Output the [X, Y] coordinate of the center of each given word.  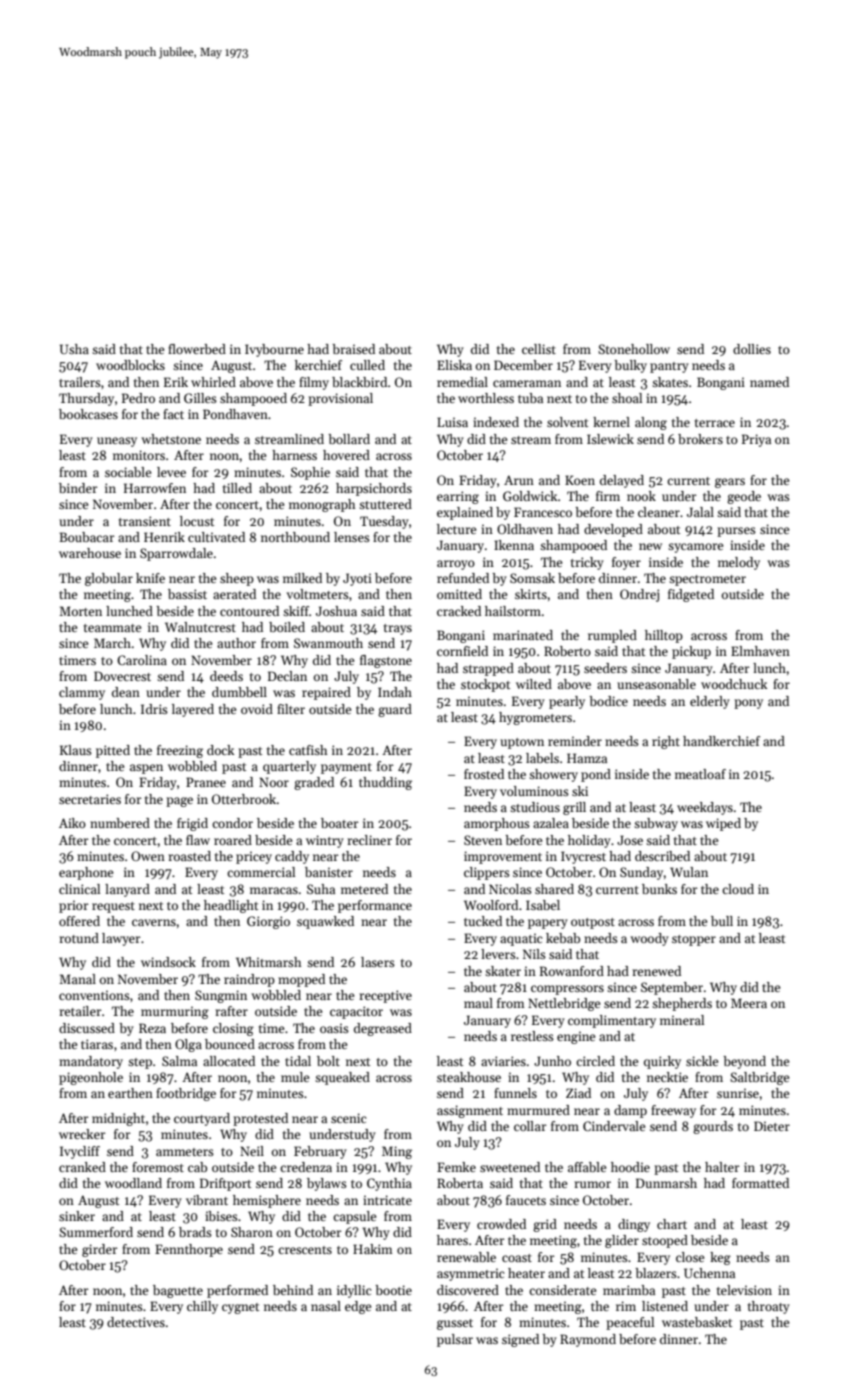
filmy [314, 383]
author [236, 643]
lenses [352, 537]
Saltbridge [759, 1078]
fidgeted [691, 595]
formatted [760, 1183]
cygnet [240, 1308]
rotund [79, 938]
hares [452, 1240]
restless [532, 1036]
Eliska [454, 365]
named [769, 382]
